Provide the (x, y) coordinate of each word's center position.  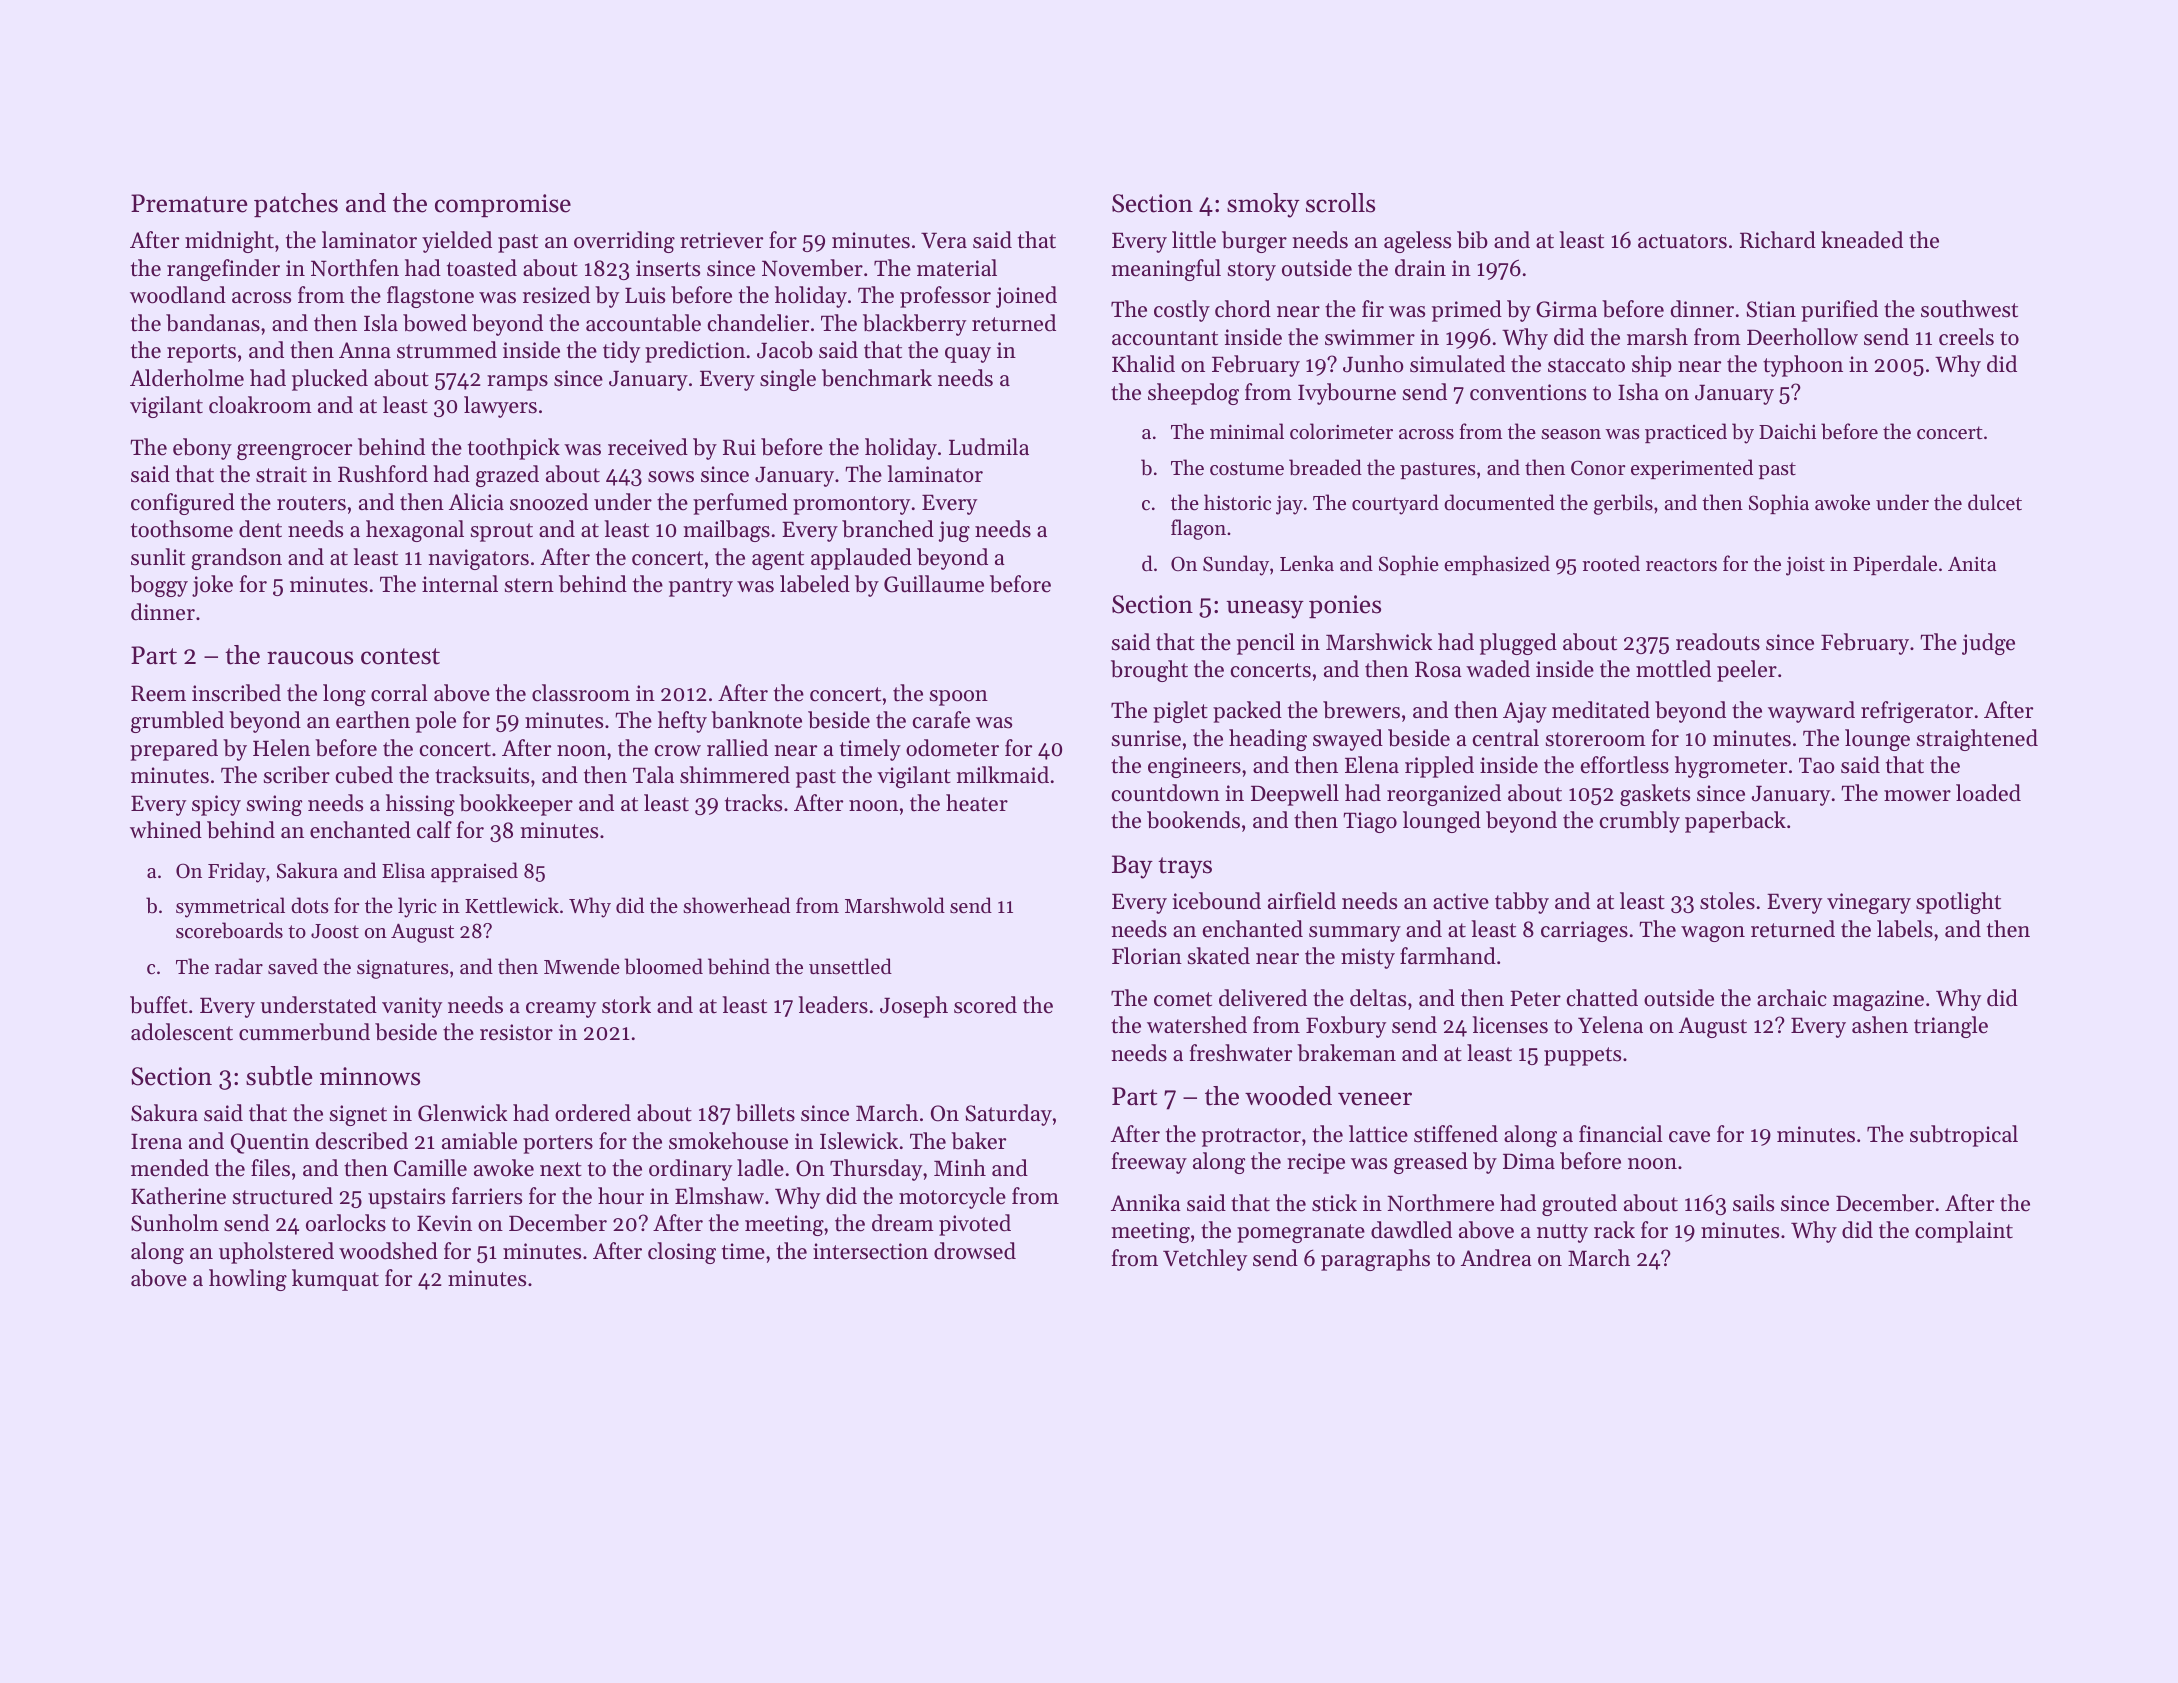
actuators (1682, 241)
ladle (760, 1168)
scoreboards (229, 930)
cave (1689, 1137)
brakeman (1346, 1053)
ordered (593, 1113)
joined (1026, 297)
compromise (503, 205)
